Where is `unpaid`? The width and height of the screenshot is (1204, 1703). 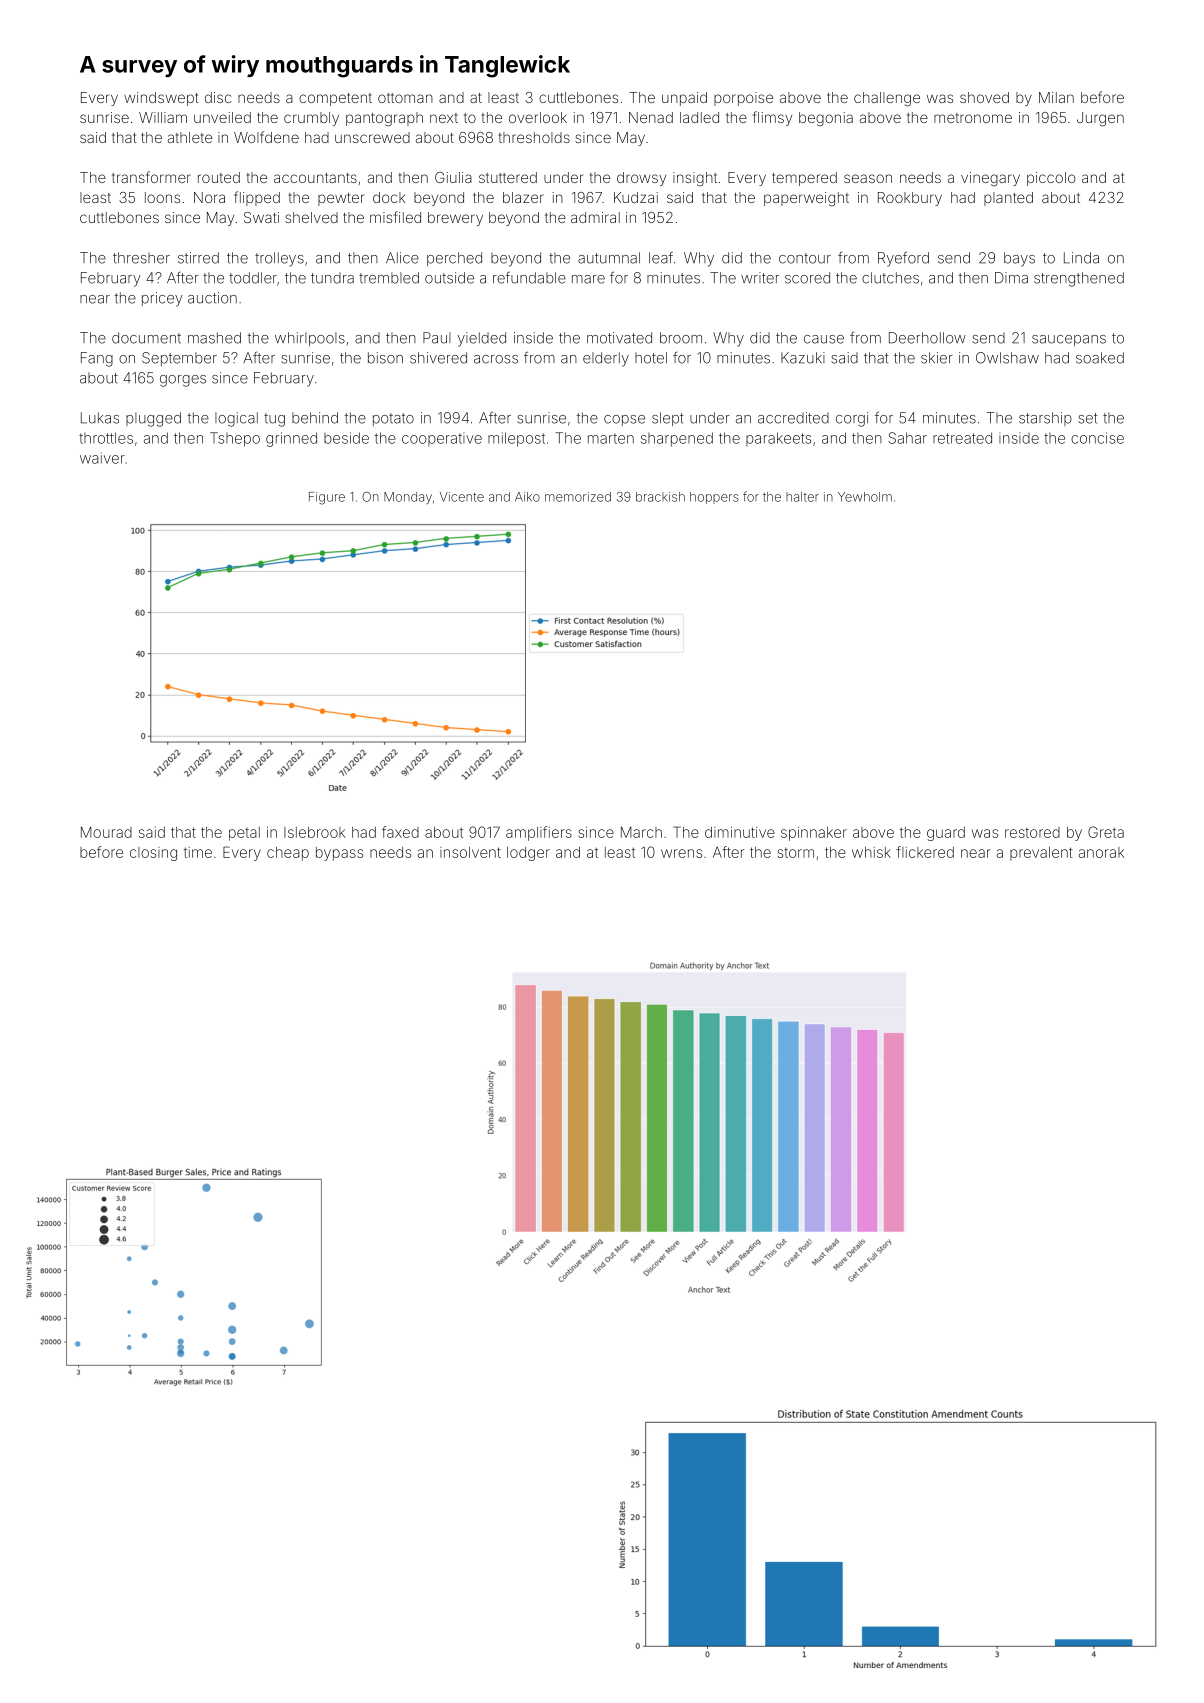
unpaid is located at coordinates (684, 99).
